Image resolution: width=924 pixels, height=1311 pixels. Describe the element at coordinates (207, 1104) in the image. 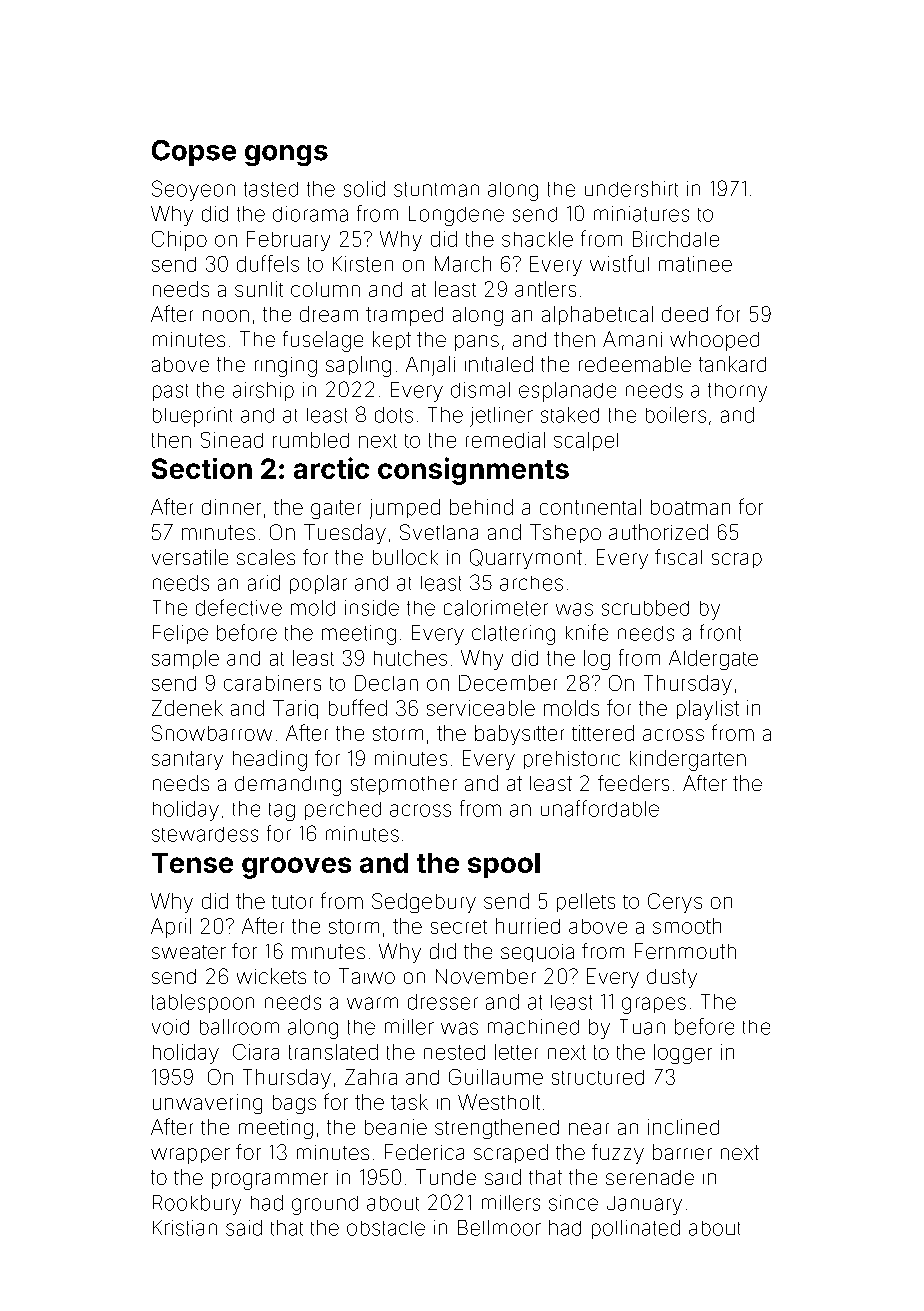

I see `unwavering` at that location.
